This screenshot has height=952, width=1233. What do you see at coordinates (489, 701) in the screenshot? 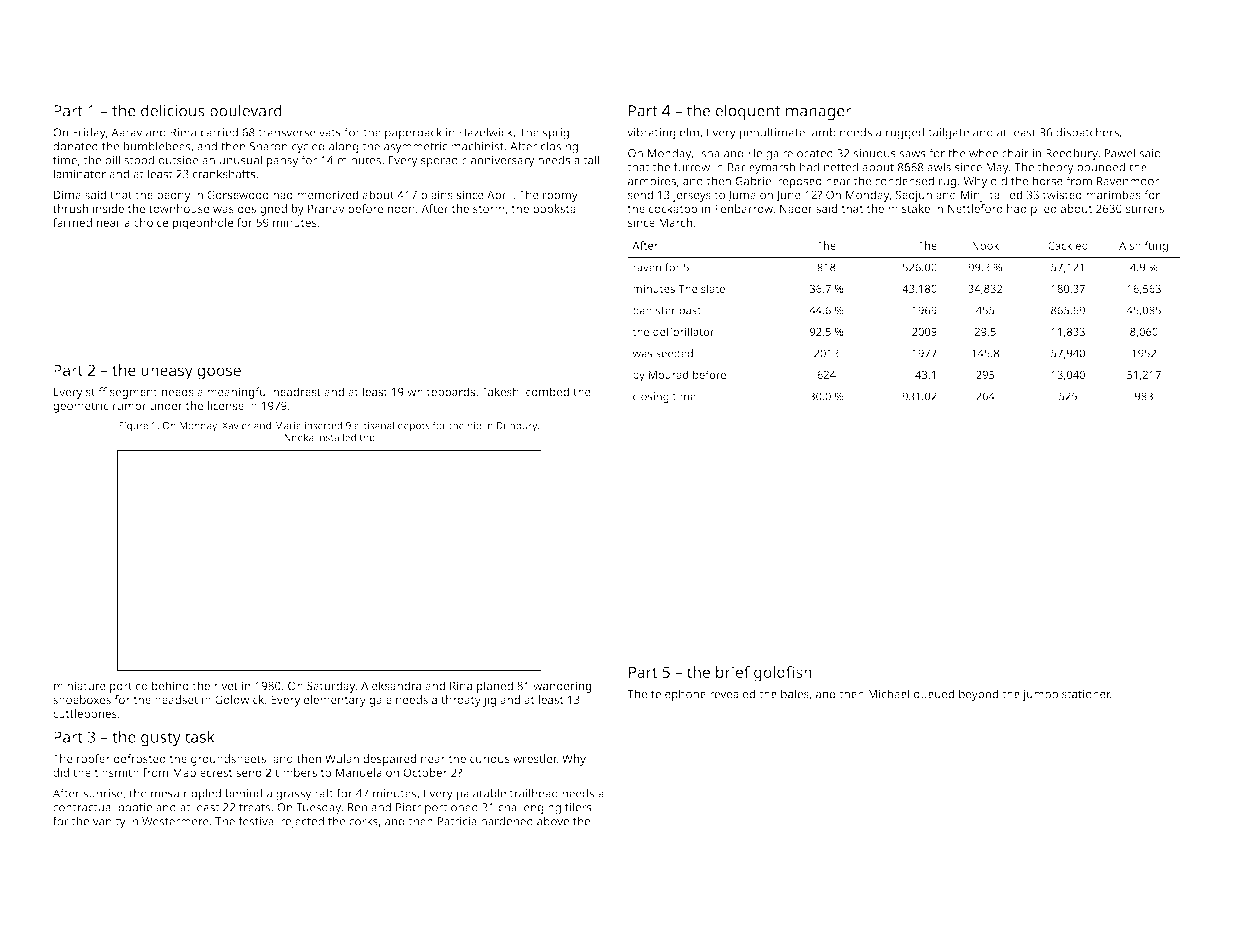
I see `jig` at bounding box center [489, 701].
